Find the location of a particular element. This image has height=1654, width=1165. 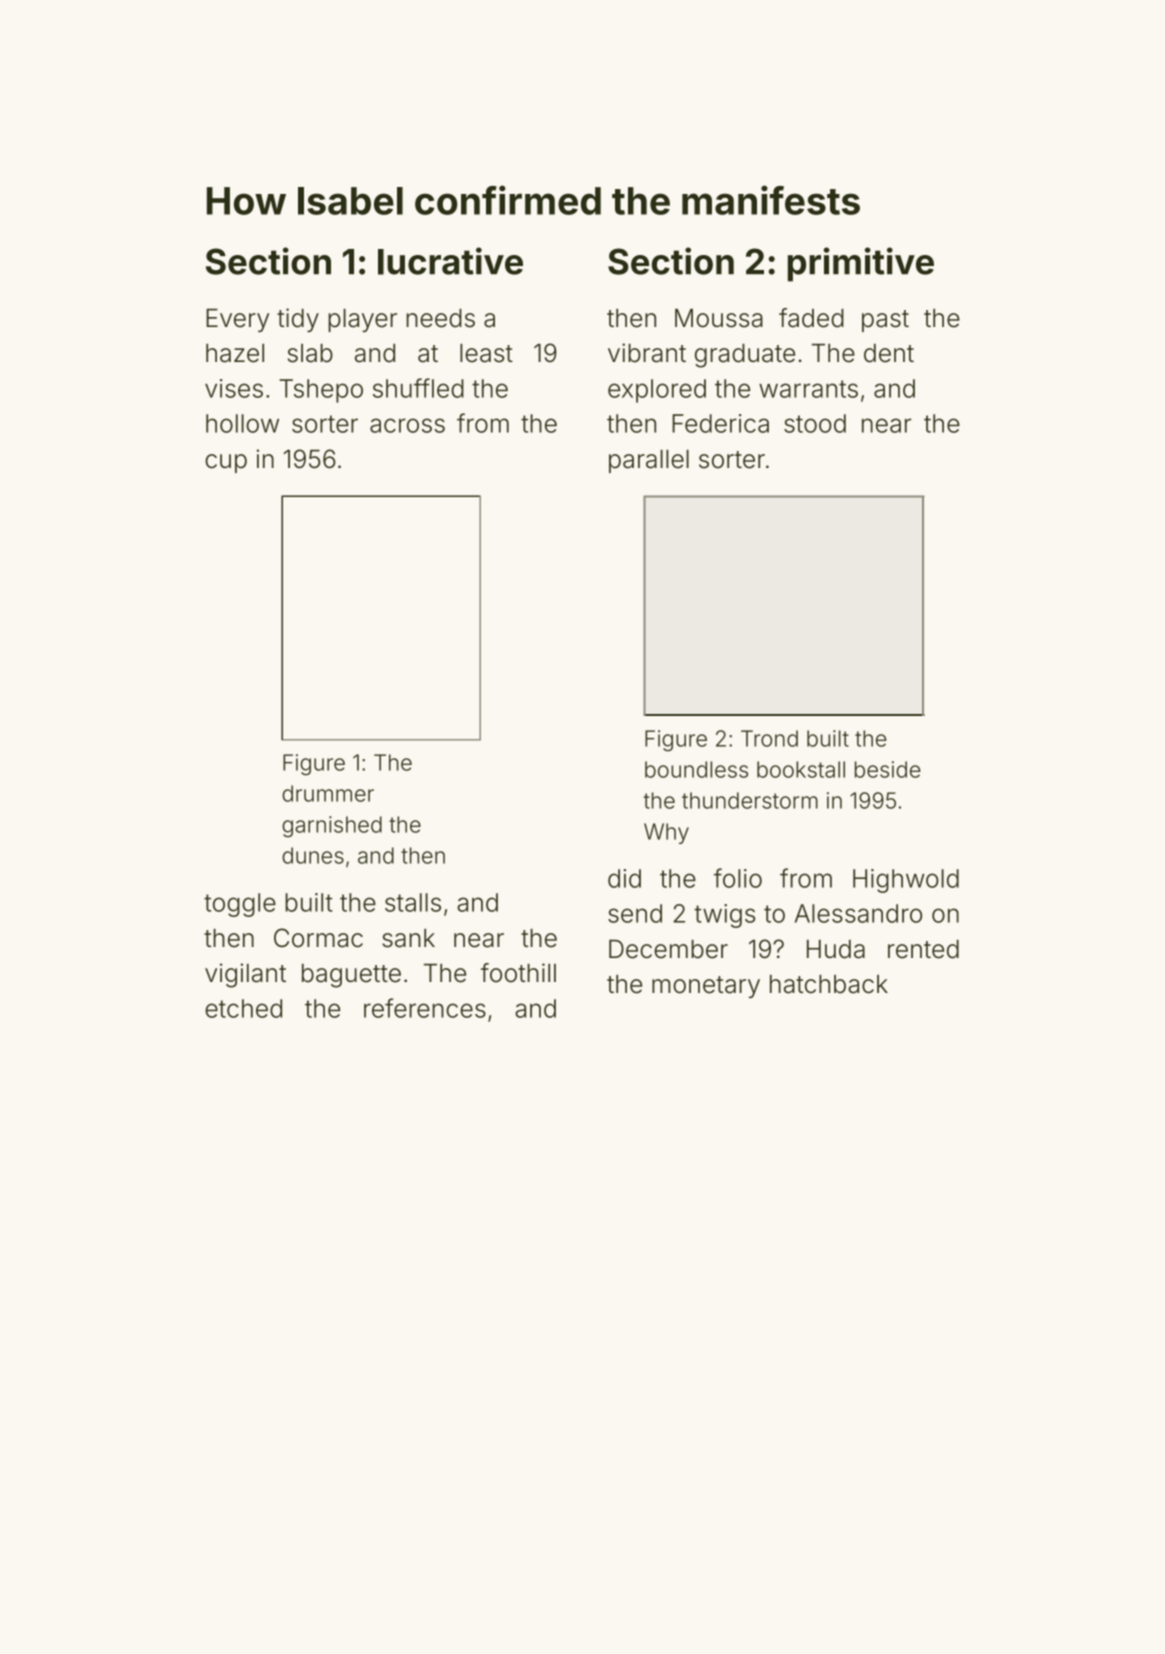

lucrative is located at coordinates (450, 261).
